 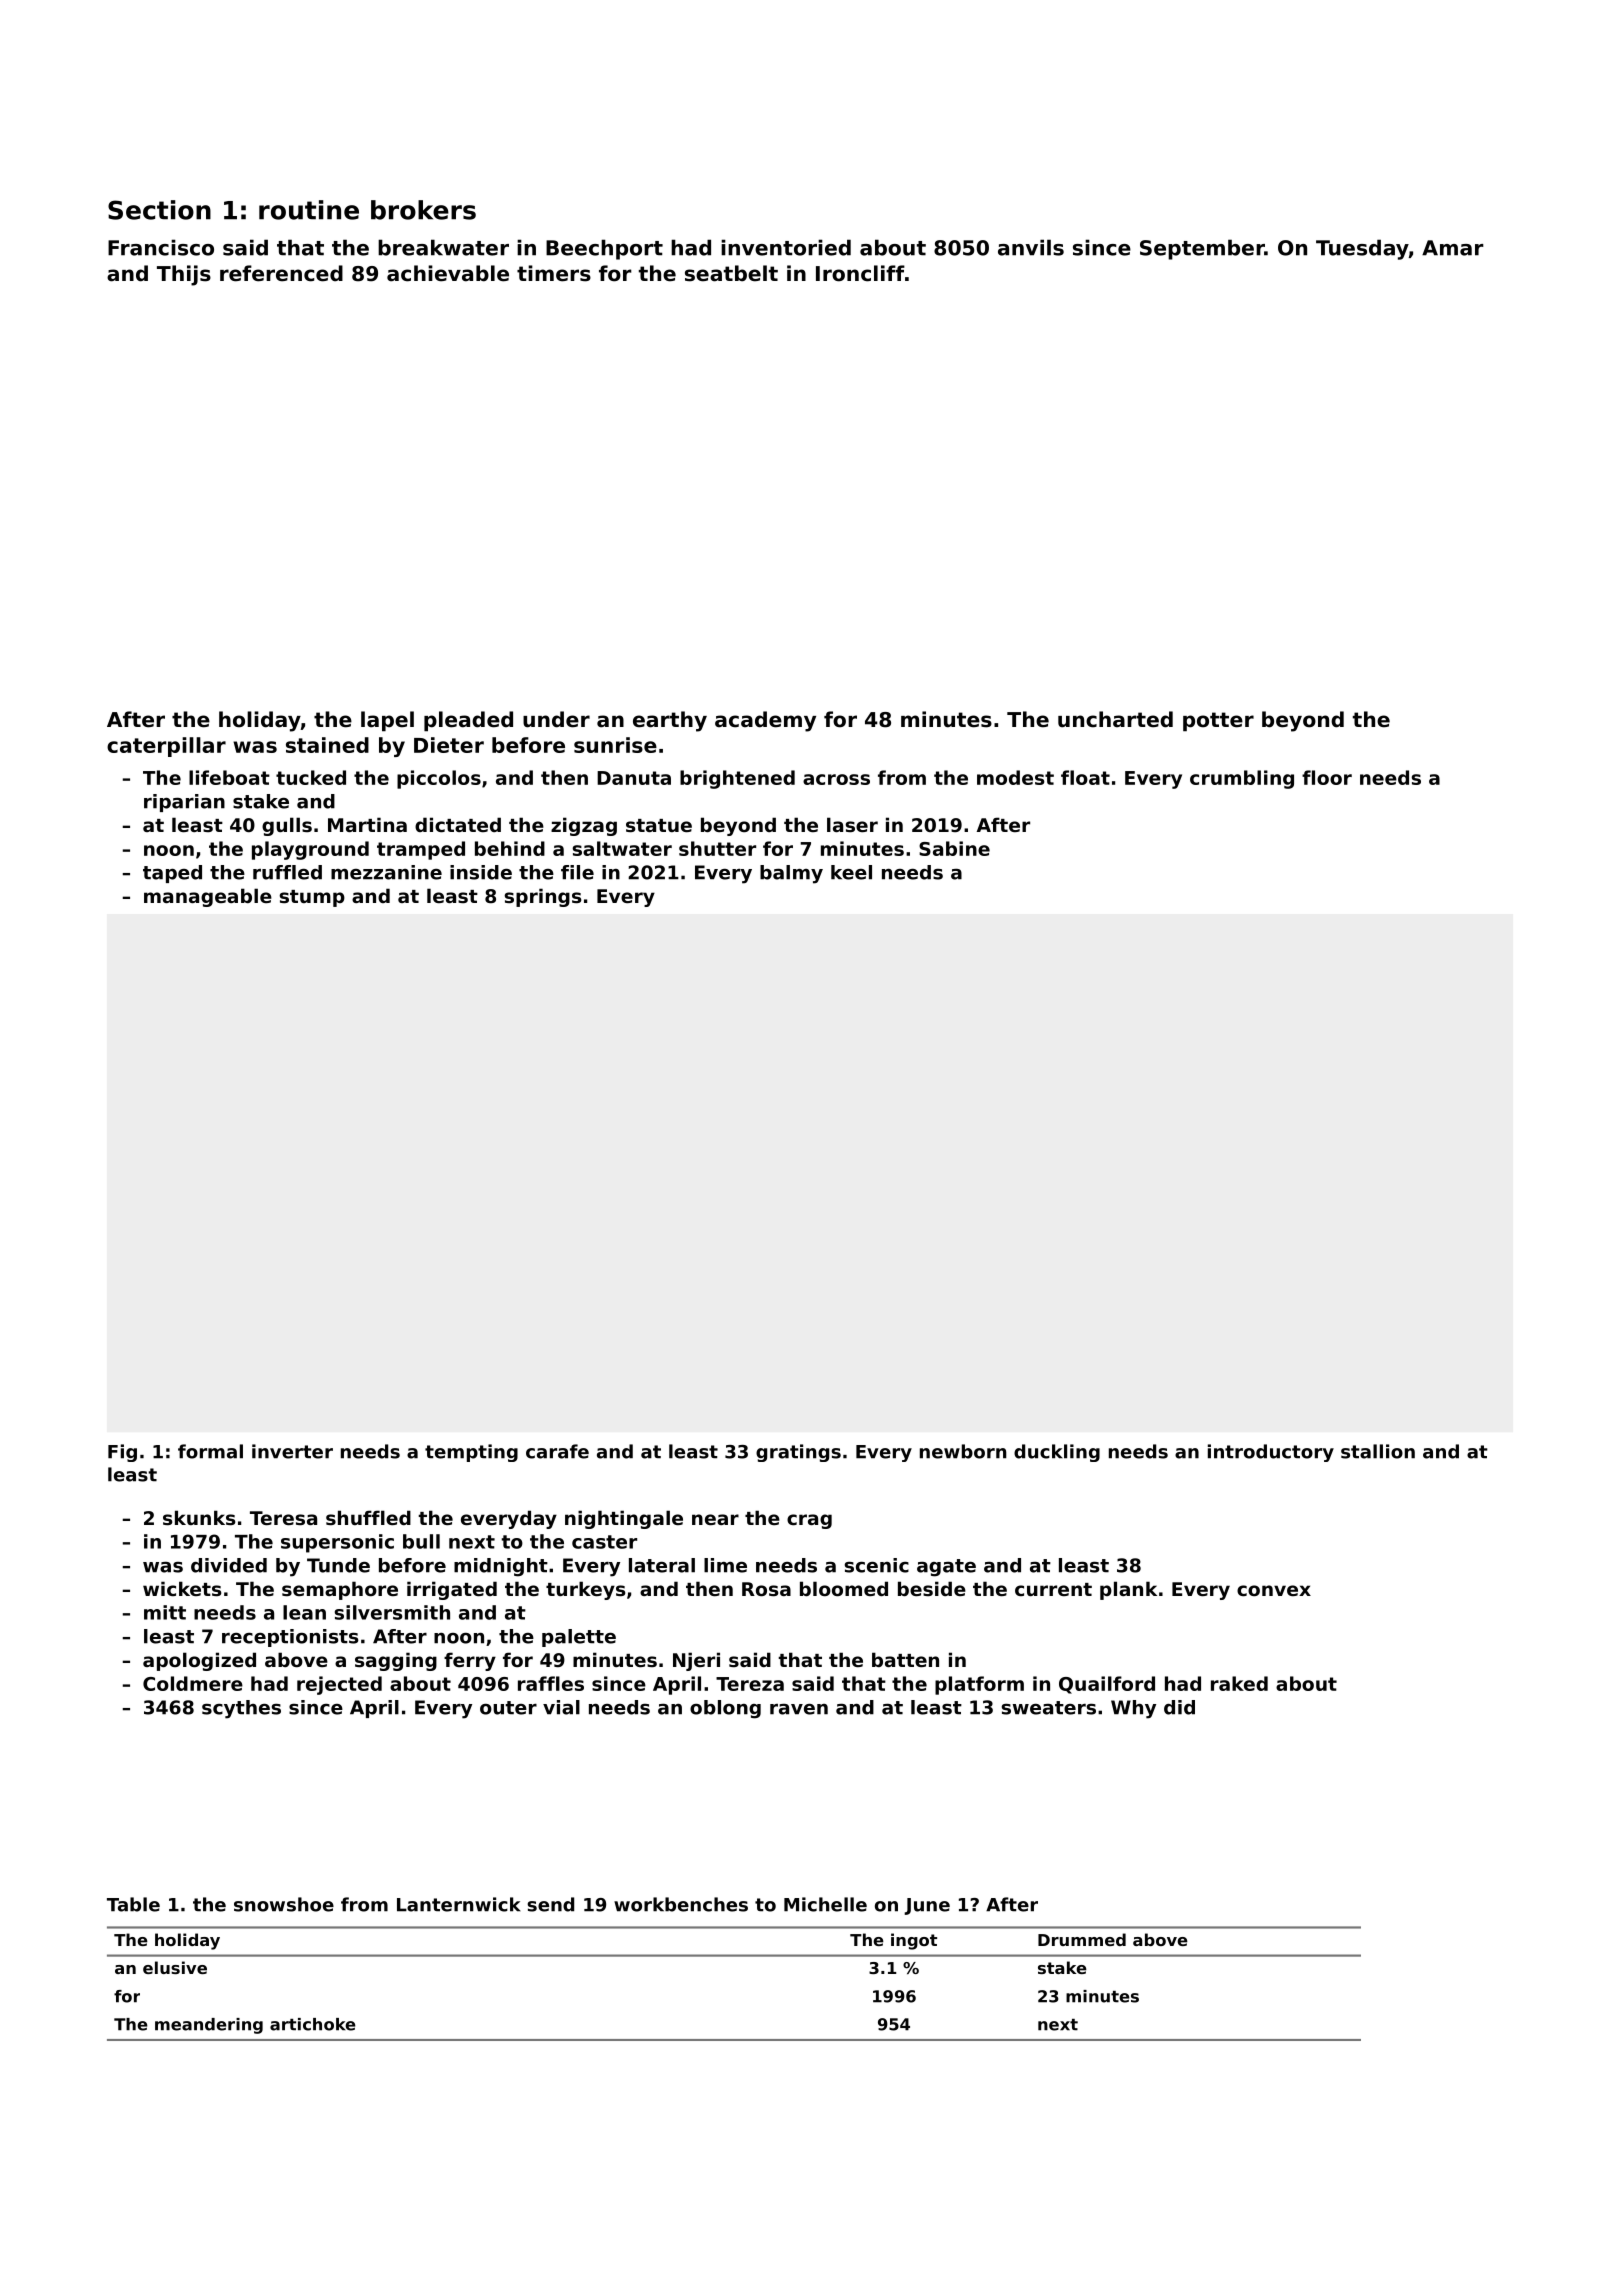 What do you see at coordinates (284, 1904) in the screenshot?
I see `snowshoe` at bounding box center [284, 1904].
